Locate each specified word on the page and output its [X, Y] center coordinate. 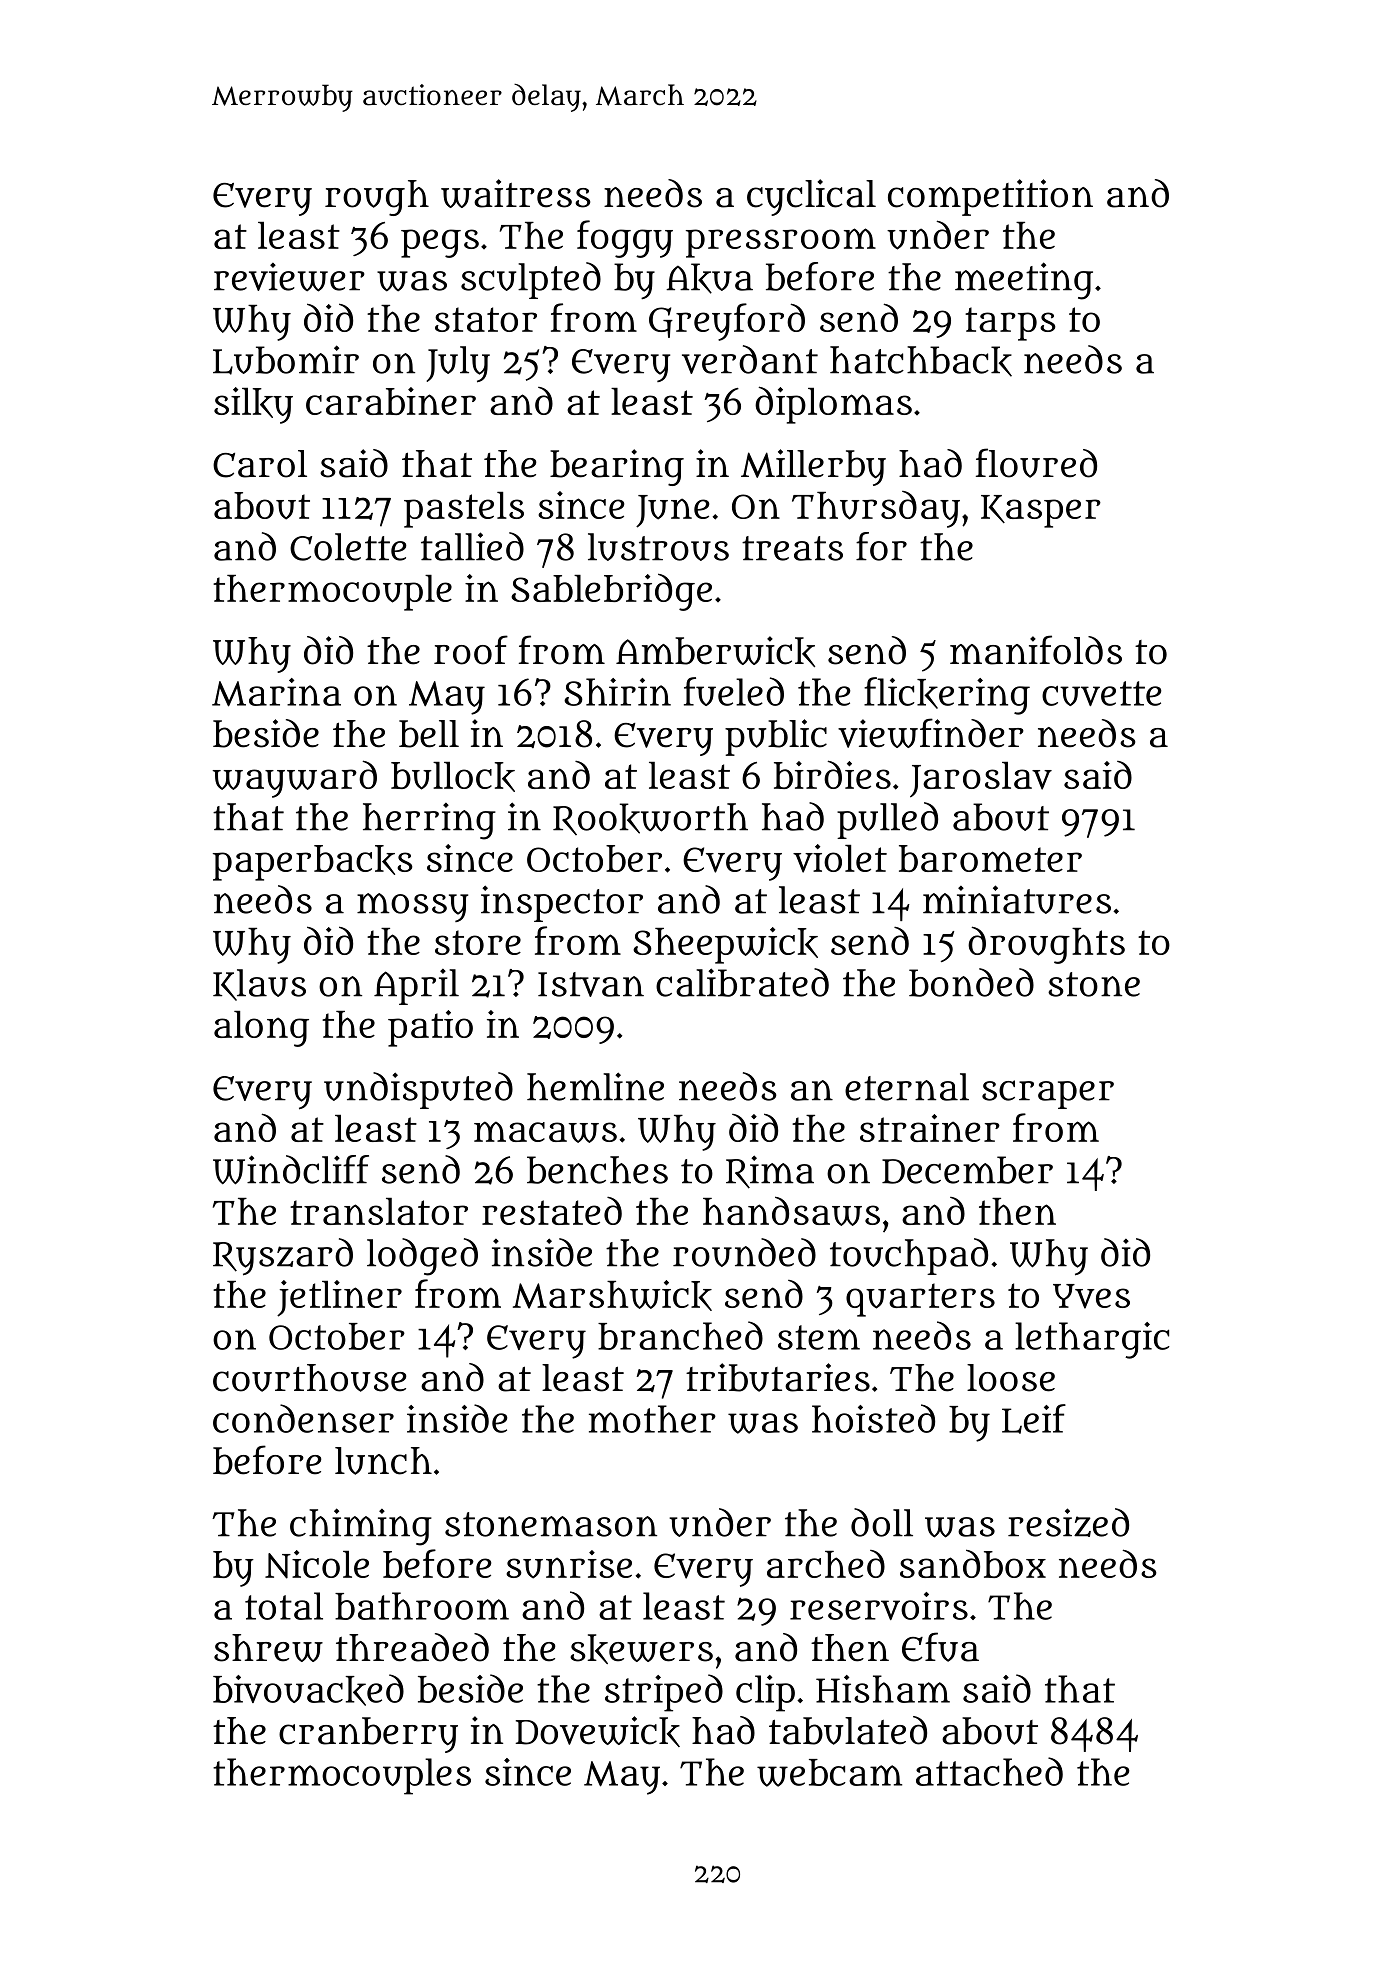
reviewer [289, 277]
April [416, 987]
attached [989, 1771]
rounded [744, 1252]
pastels [464, 510]
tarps [1010, 324]
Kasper [1041, 511]
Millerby [813, 467]
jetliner [339, 1298]
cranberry [368, 1735]
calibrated [742, 982]
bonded [971, 982]
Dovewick [597, 1731]
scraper [1048, 1094]
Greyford [727, 322]
